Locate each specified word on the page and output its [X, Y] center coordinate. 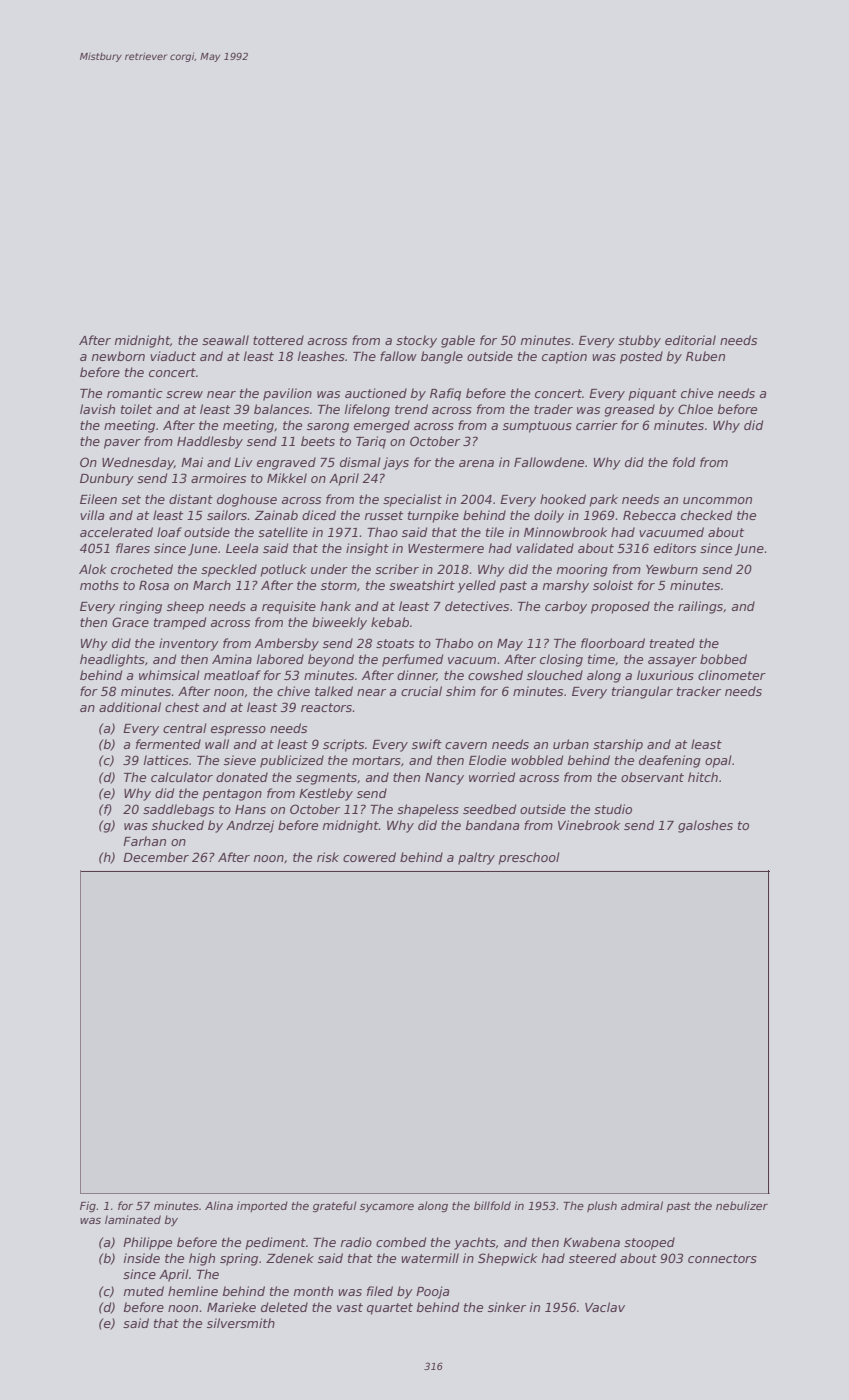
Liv [243, 462]
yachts [475, 1243]
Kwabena [591, 1242]
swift [427, 744]
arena [476, 463]
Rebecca [649, 515]
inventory [189, 644]
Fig [88, 1207]
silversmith [241, 1323]
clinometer [732, 675]
